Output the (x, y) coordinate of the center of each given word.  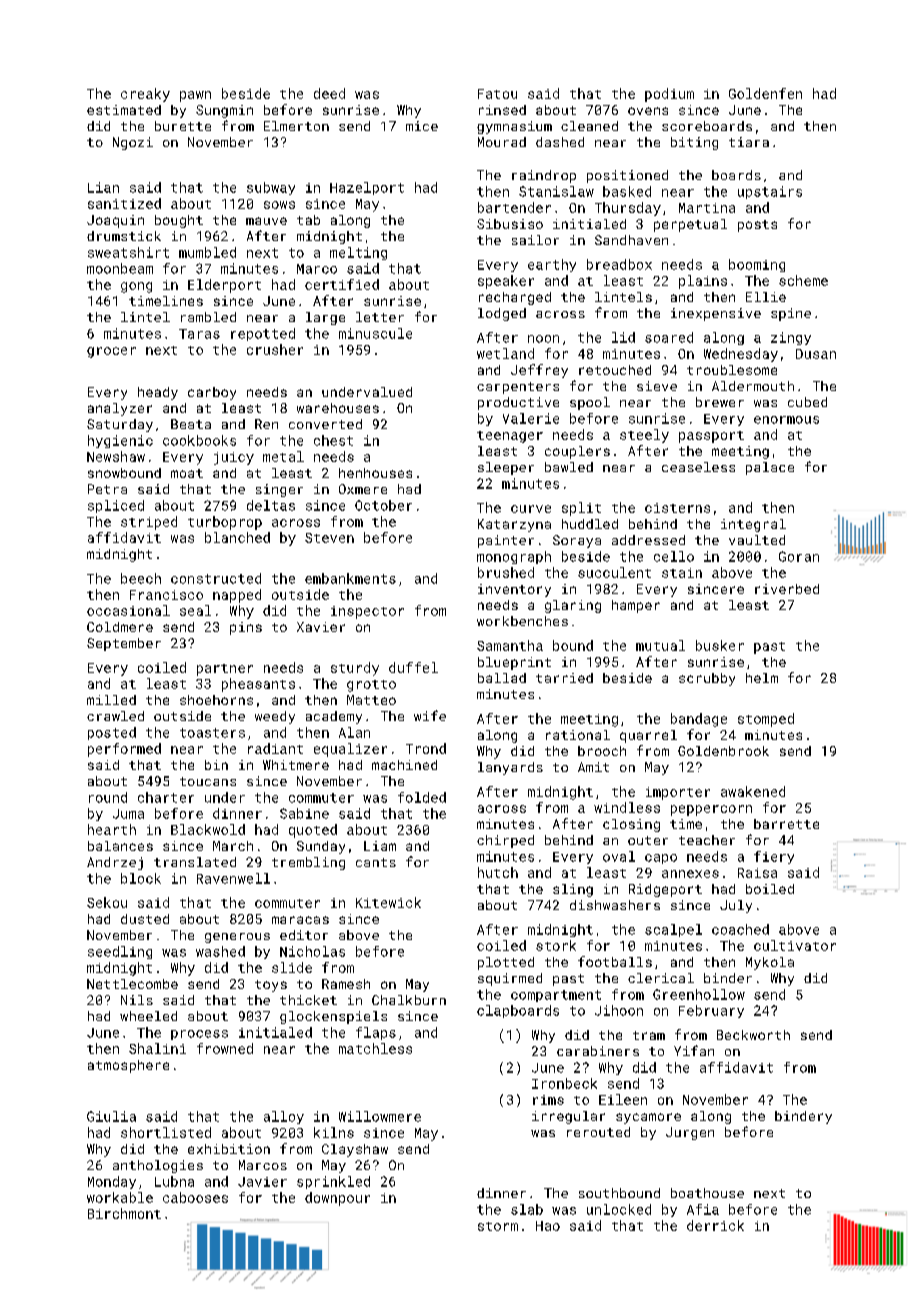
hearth (112, 829)
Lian (103, 187)
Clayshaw (355, 1150)
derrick (715, 1225)
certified (342, 284)
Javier (262, 1182)
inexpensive (716, 314)
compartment (556, 996)
